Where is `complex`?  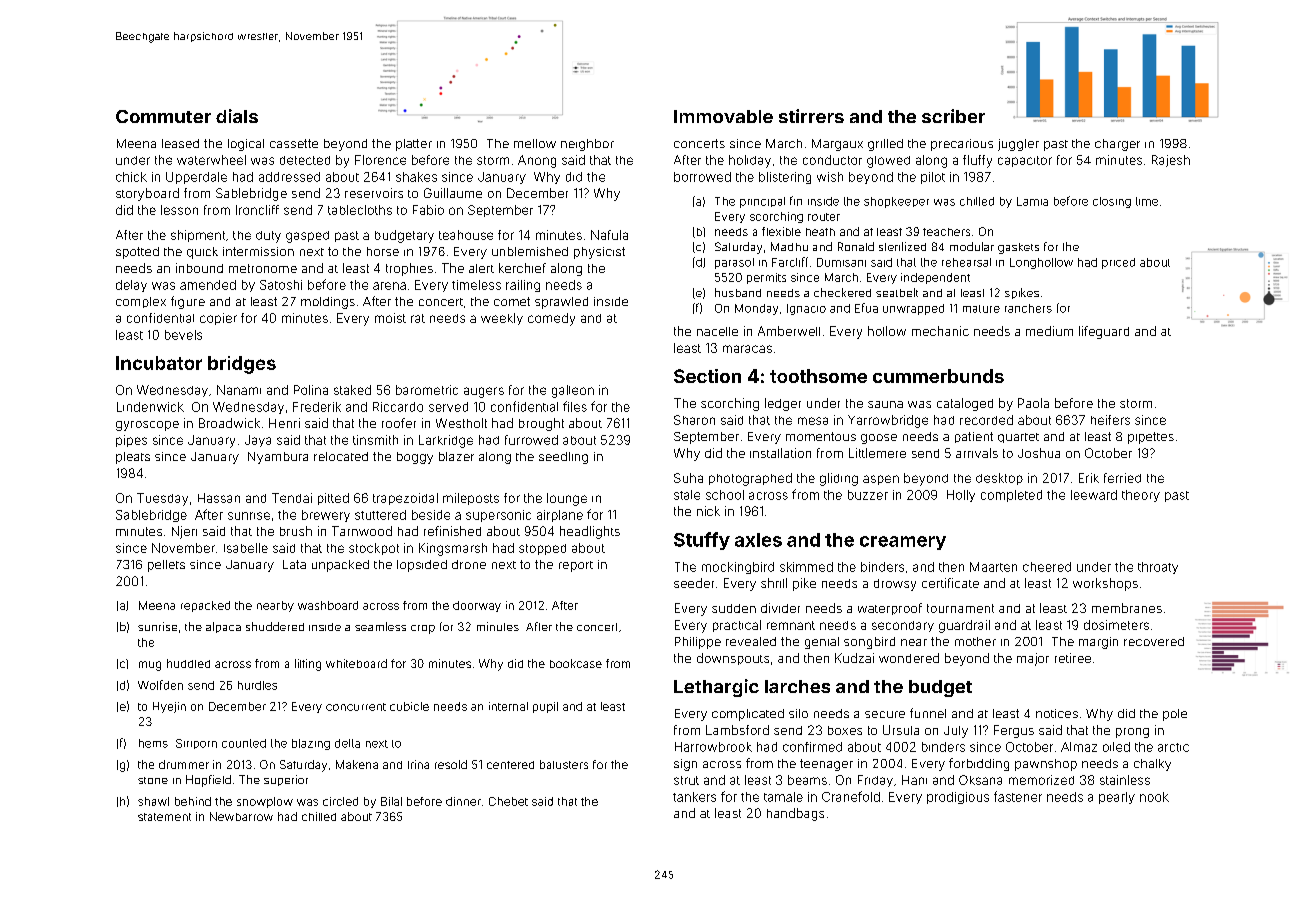 complex is located at coordinates (141, 302).
